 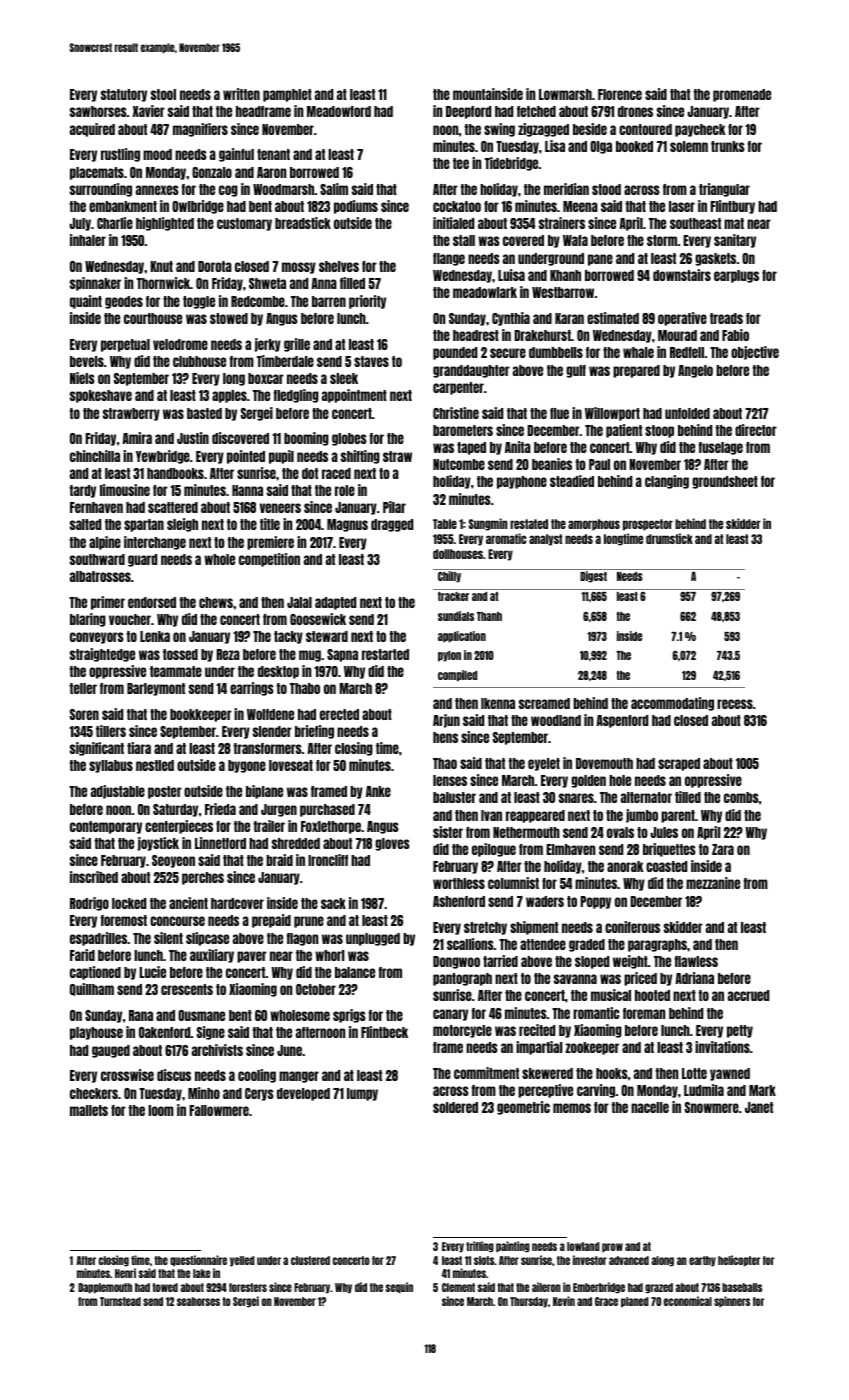 What do you see at coordinates (339, 111) in the screenshot?
I see `Meadowford` at bounding box center [339, 111].
